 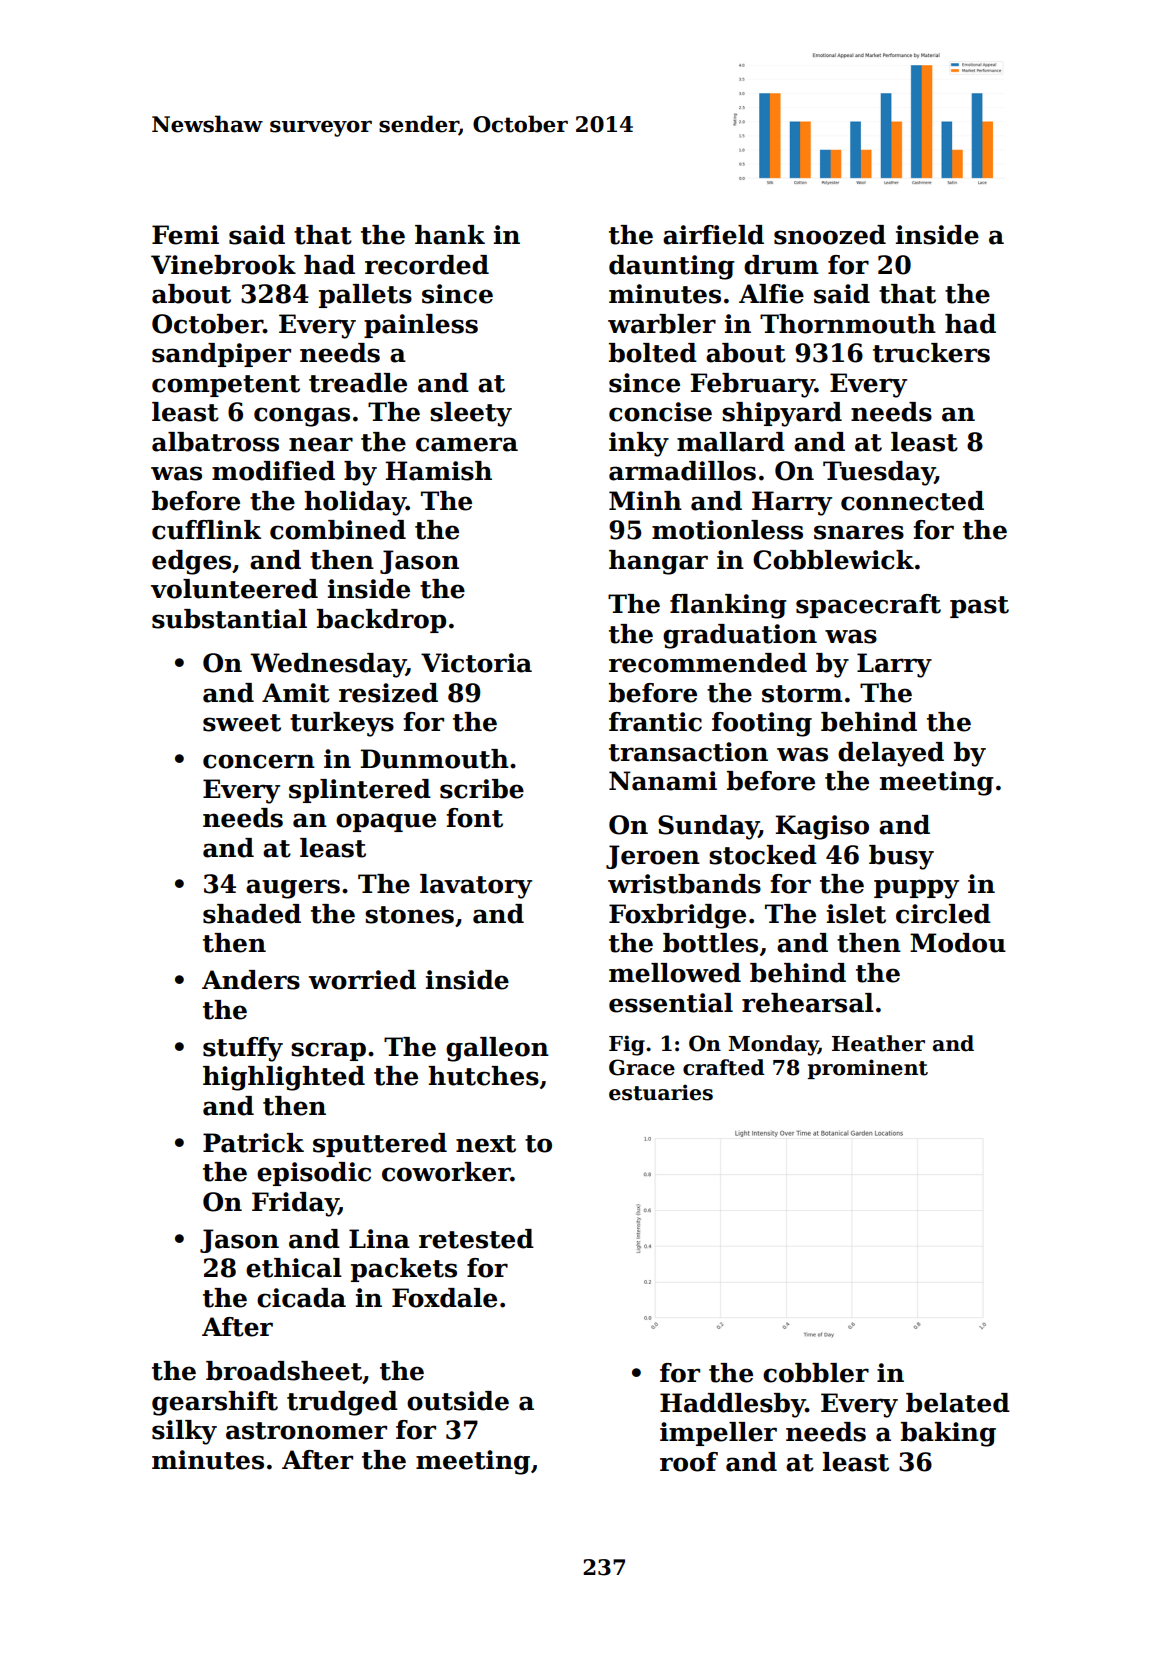 I want to click on motionless, so click(x=727, y=530).
